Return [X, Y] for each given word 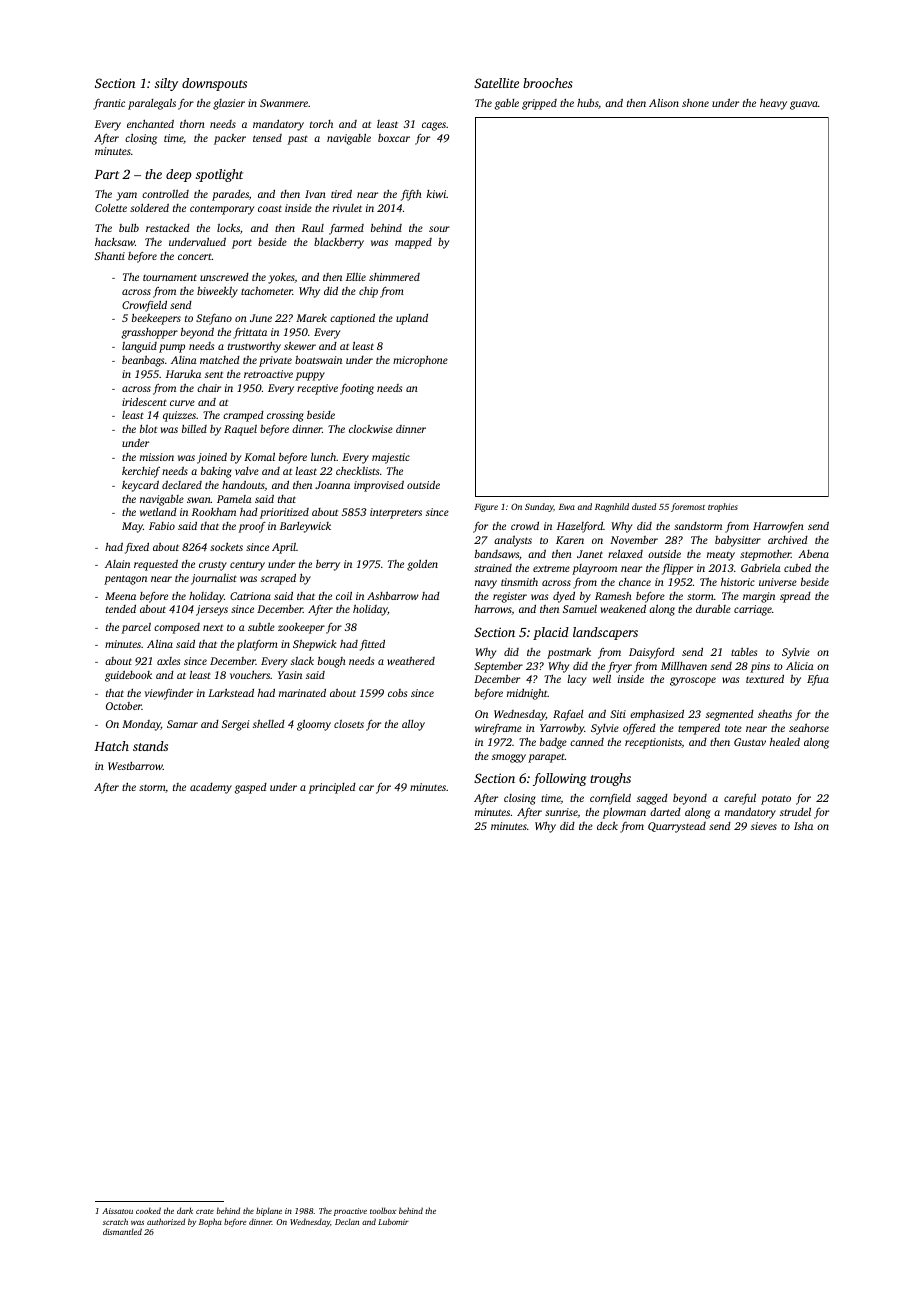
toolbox [383, 1210]
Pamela [234, 499]
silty [166, 84]
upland [412, 319]
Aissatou [117, 1211]
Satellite [496, 83]
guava [804, 105]
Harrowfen [778, 527]
